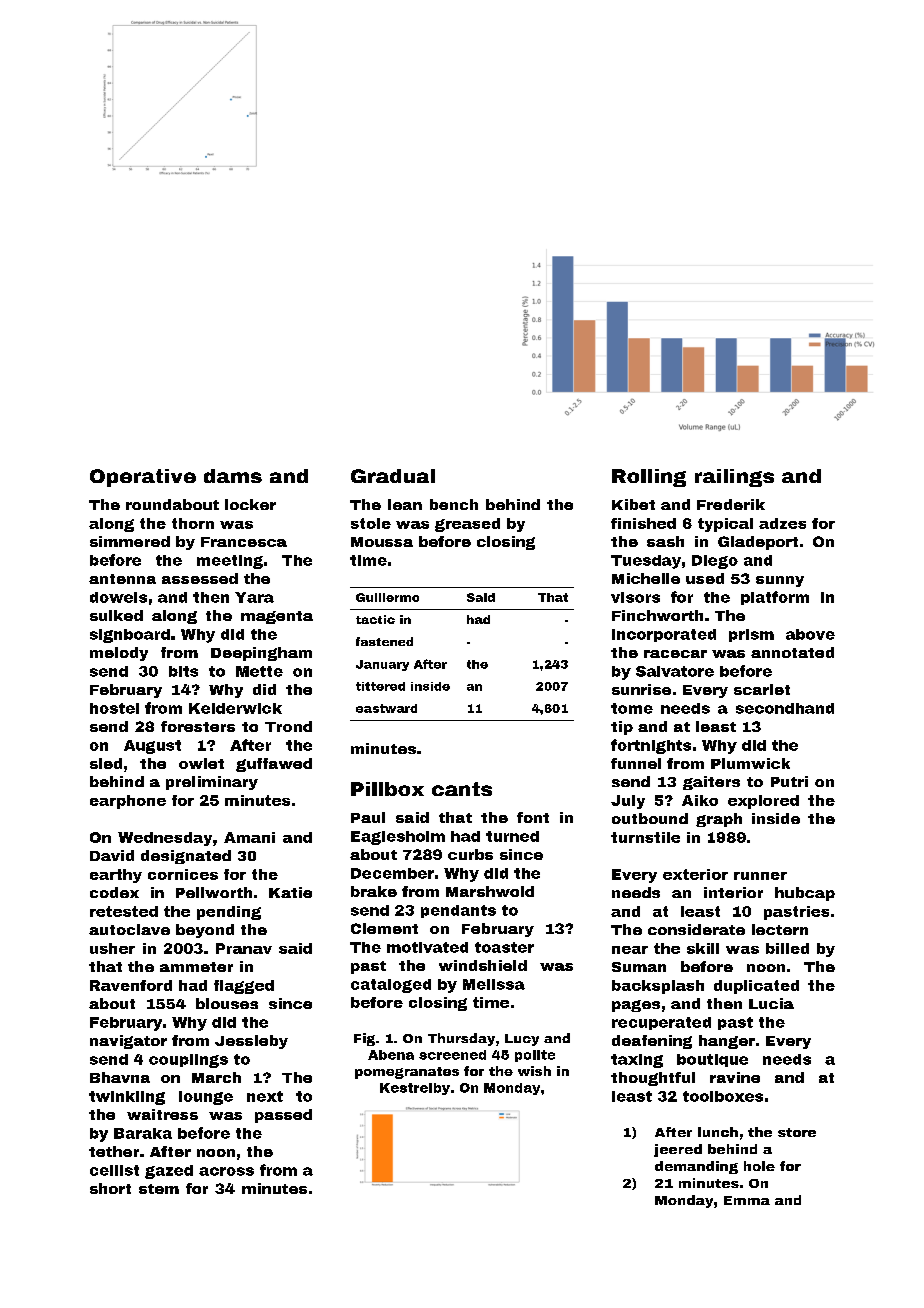 The width and height of the screenshot is (924, 1308). What do you see at coordinates (283, 1116) in the screenshot?
I see `passed` at bounding box center [283, 1116].
